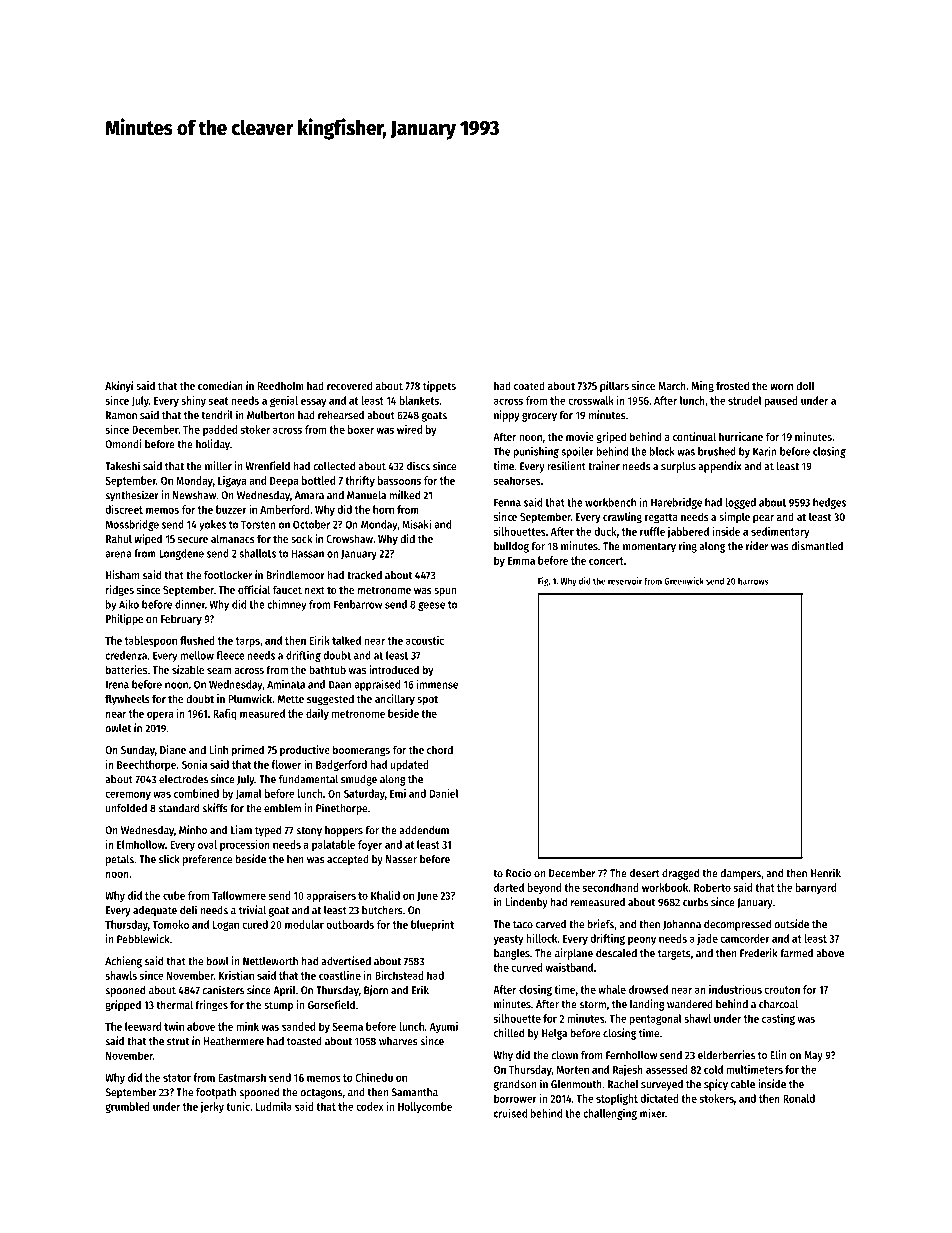 The height and width of the page is (1233, 952). I want to click on February, so click(181, 620).
